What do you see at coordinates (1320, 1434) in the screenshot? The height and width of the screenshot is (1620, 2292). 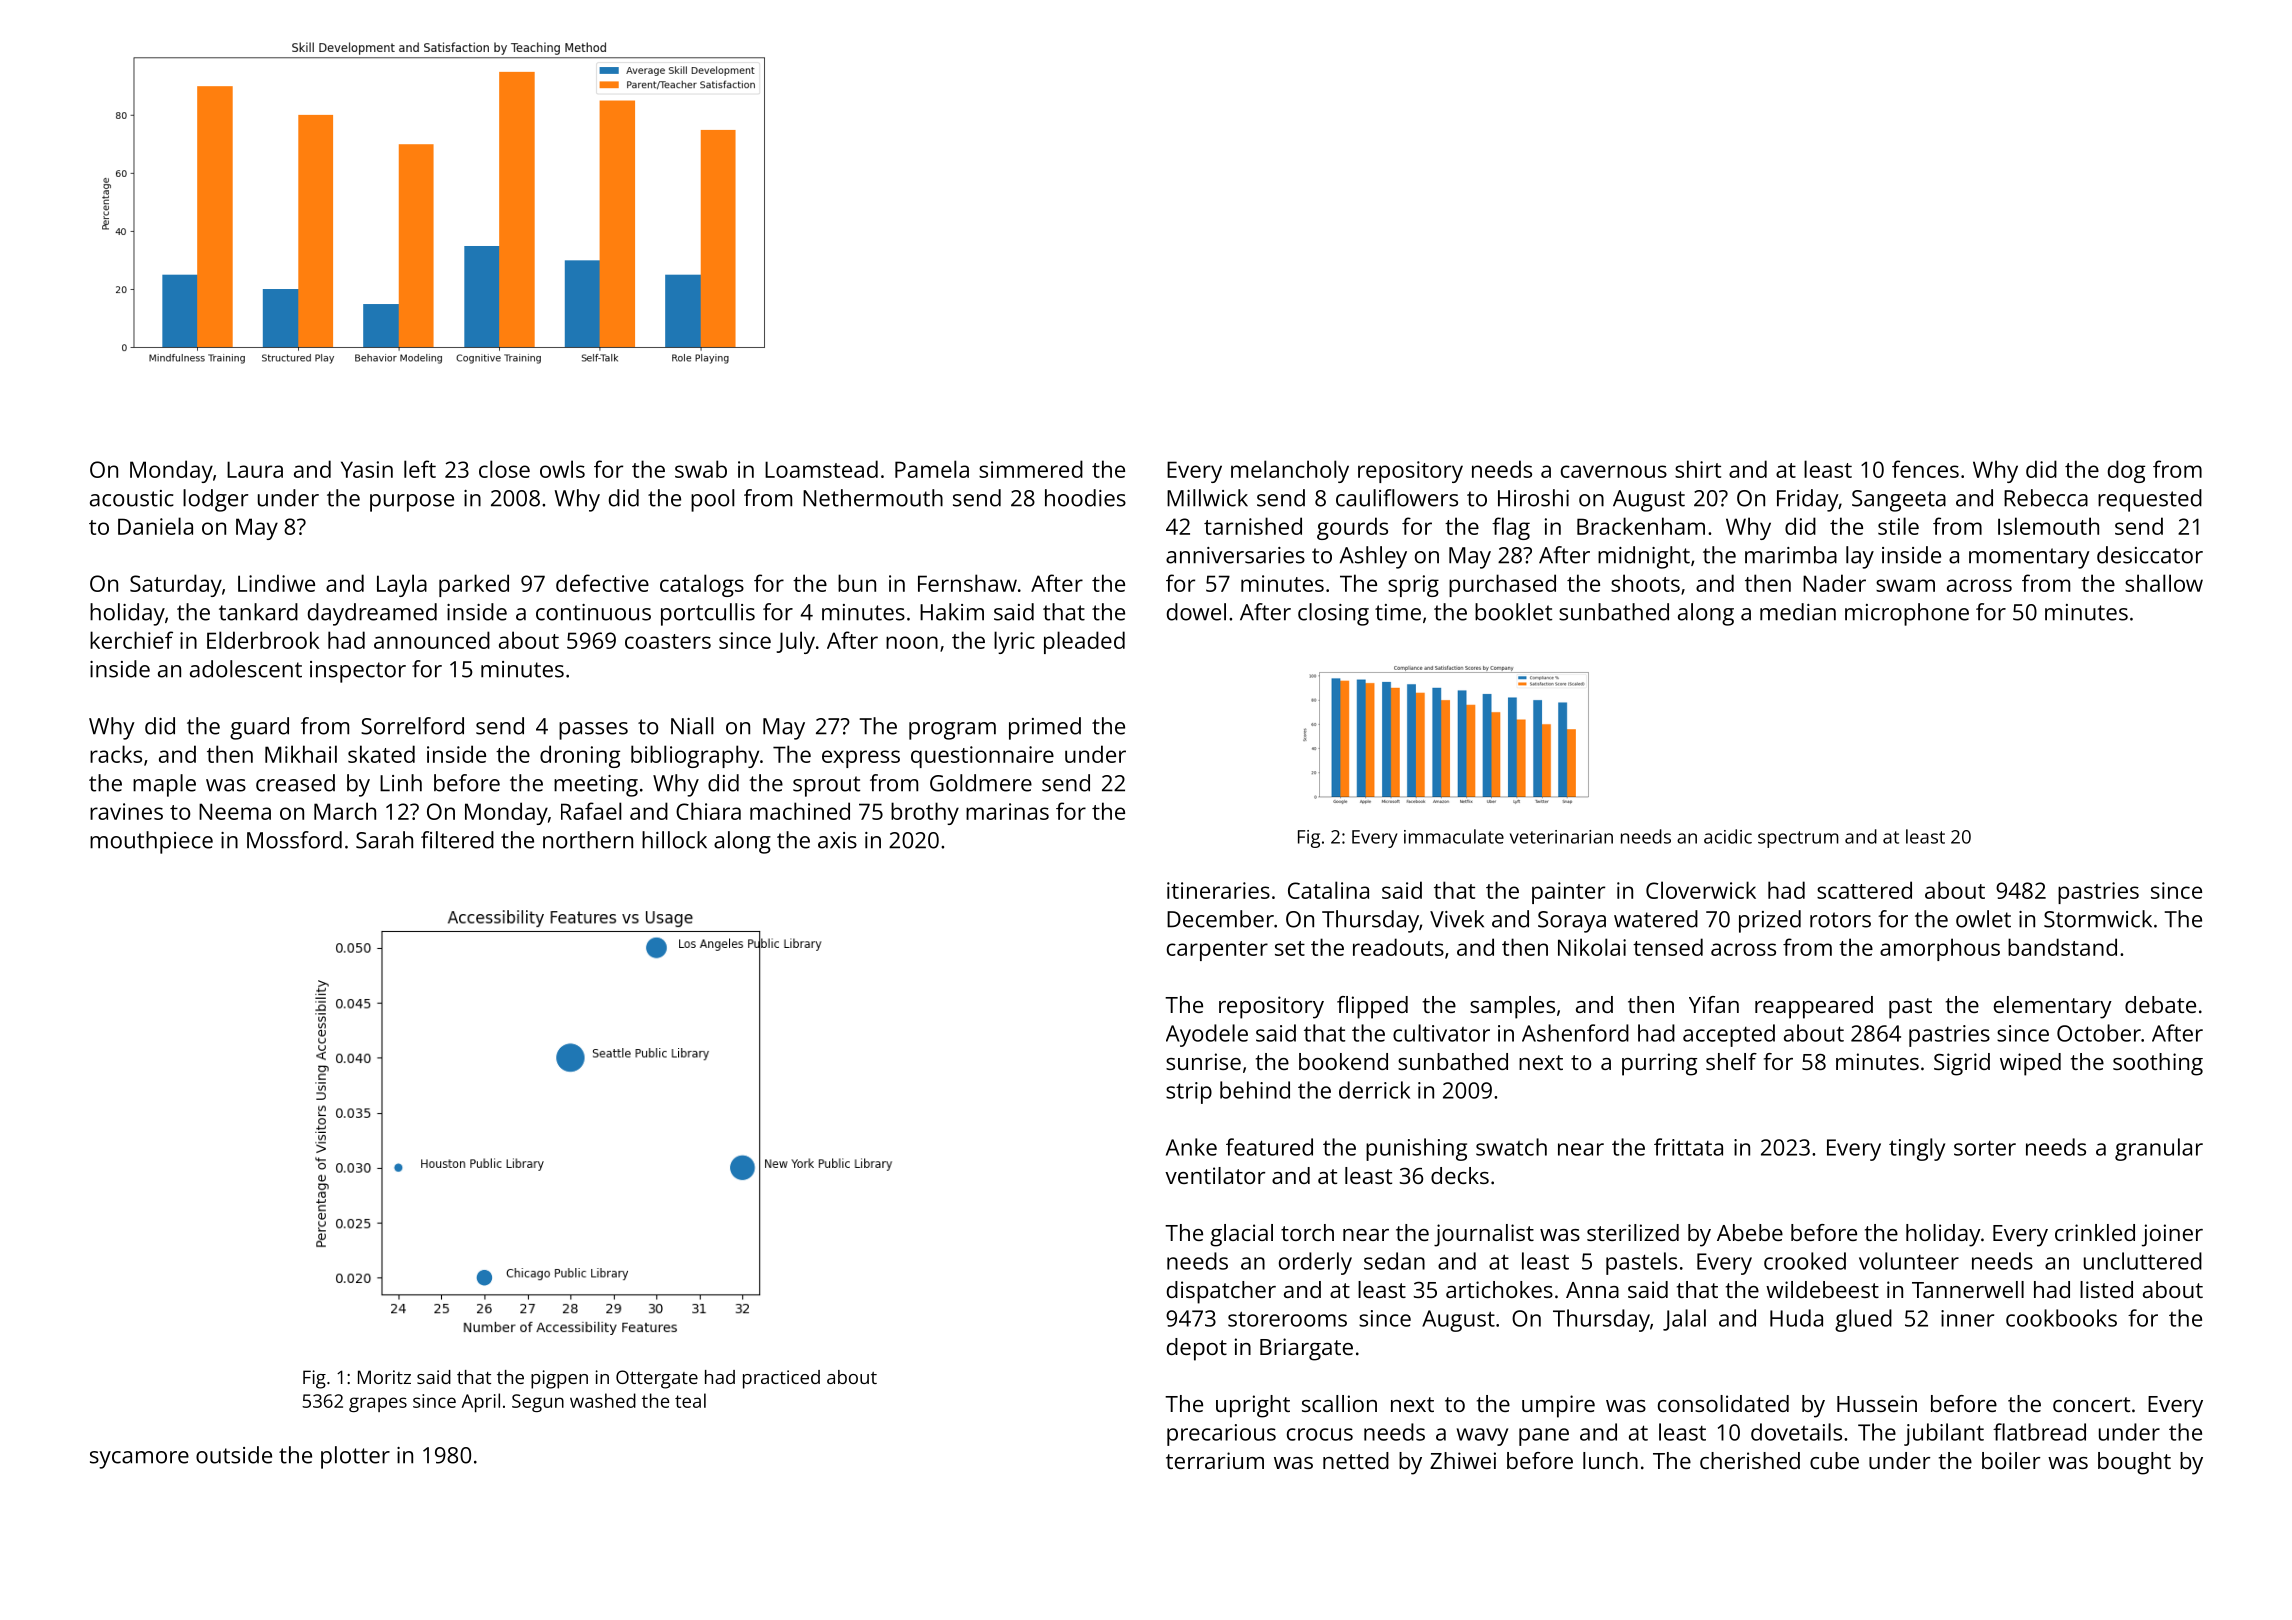 I see `crocus` at bounding box center [1320, 1434].
